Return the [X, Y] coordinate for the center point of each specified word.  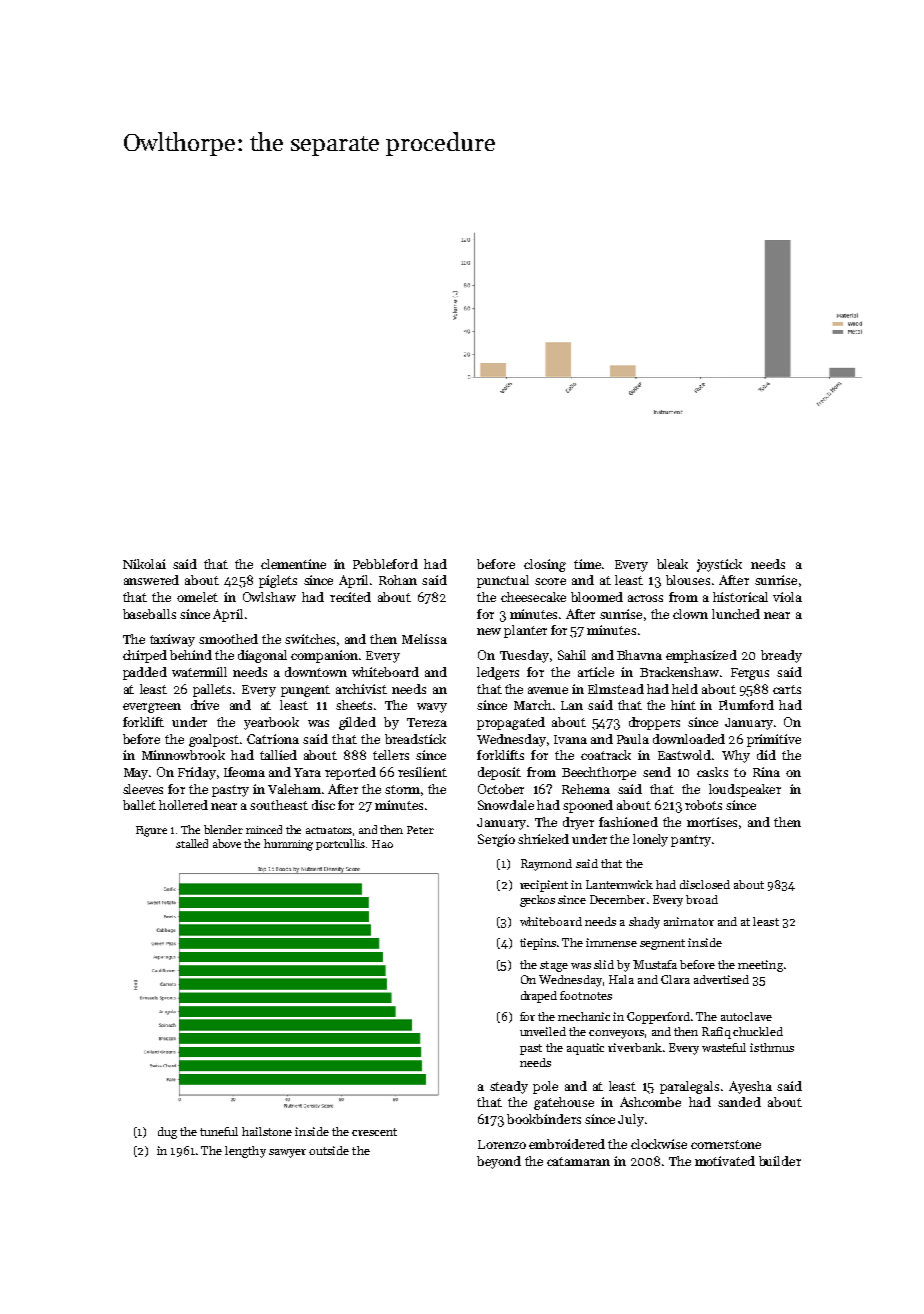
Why [736, 756]
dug [167, 1133]
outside [329, 1150]
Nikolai [144, 564]
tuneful [219, 1131]
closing [545, 565]
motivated [725, 1161]
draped [539, 997]
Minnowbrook [183, 755]
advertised [721, 979]
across [645, 598]
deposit [499, 773]
